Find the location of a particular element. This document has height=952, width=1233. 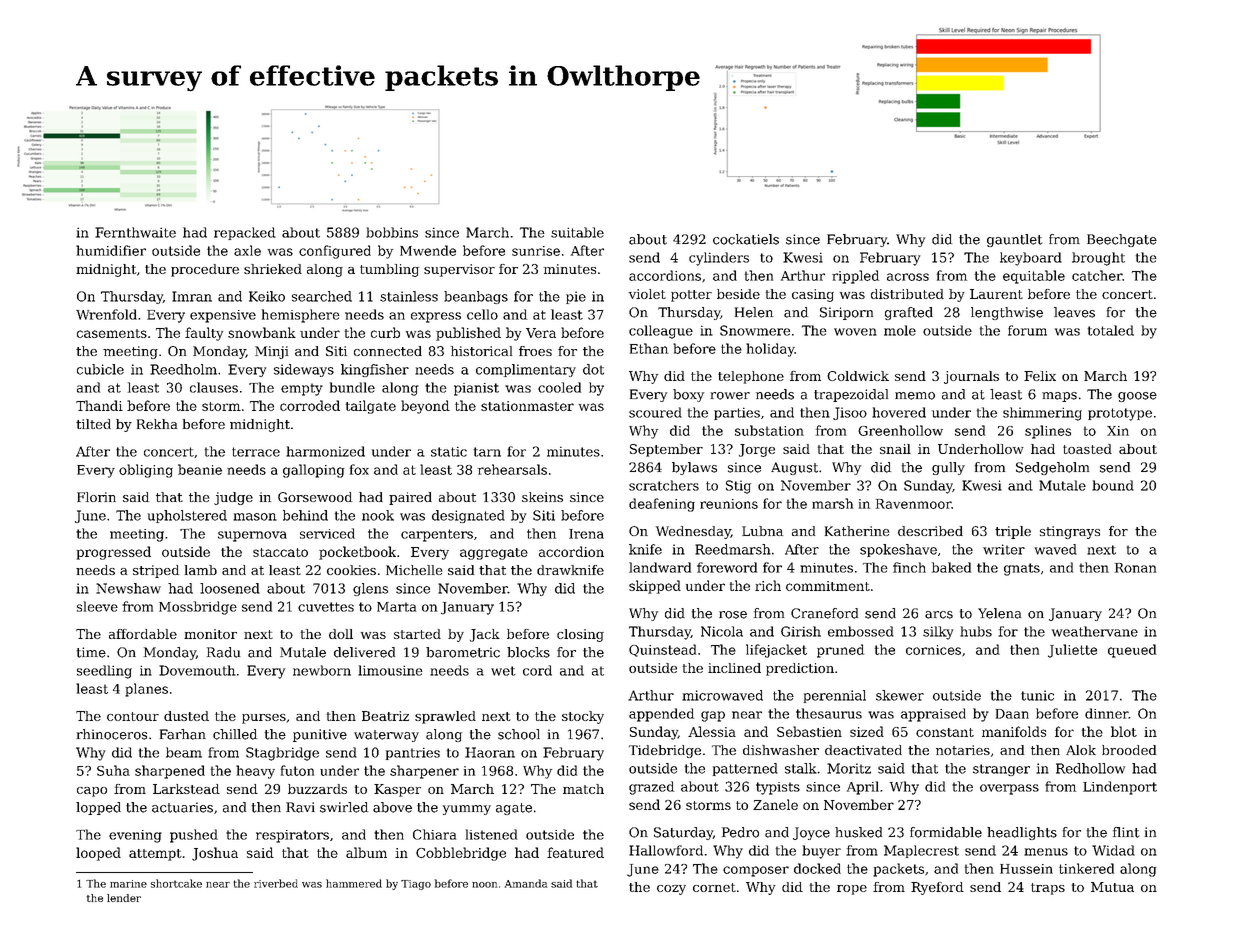

Wrenfold is located at coordinates (106, 314).
